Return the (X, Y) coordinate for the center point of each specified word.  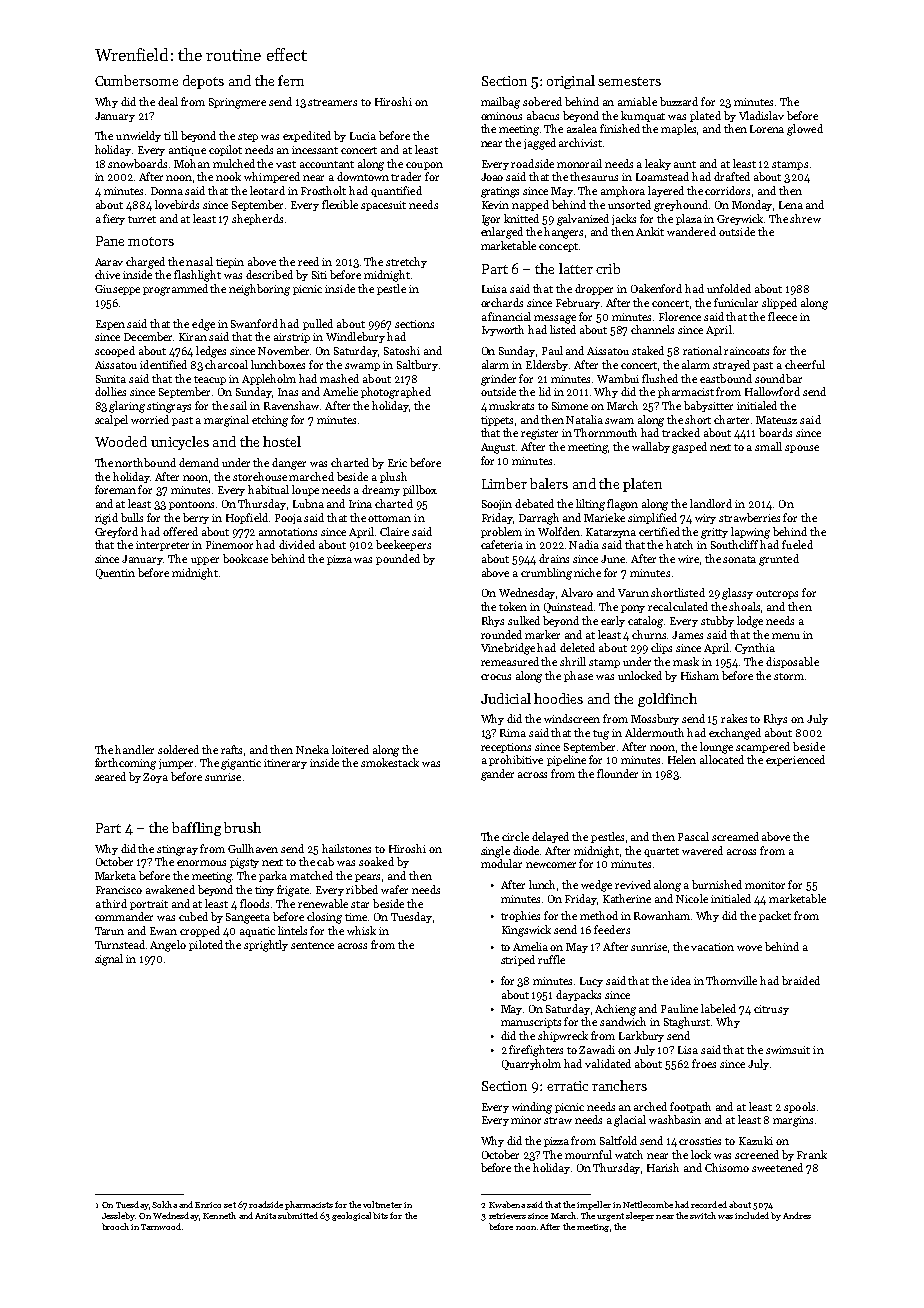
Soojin (497, 505)
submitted (298, 1215)
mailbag (500, 103)
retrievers (507, 1216)
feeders (612, 929)
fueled (797, 544)
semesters (629, 81)
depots (203, 82)
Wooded (121, 441)
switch (703, 1215)
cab (325, 861)
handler (134, 749)
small (768, 446)
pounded (398, 559)
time (356, 917)
